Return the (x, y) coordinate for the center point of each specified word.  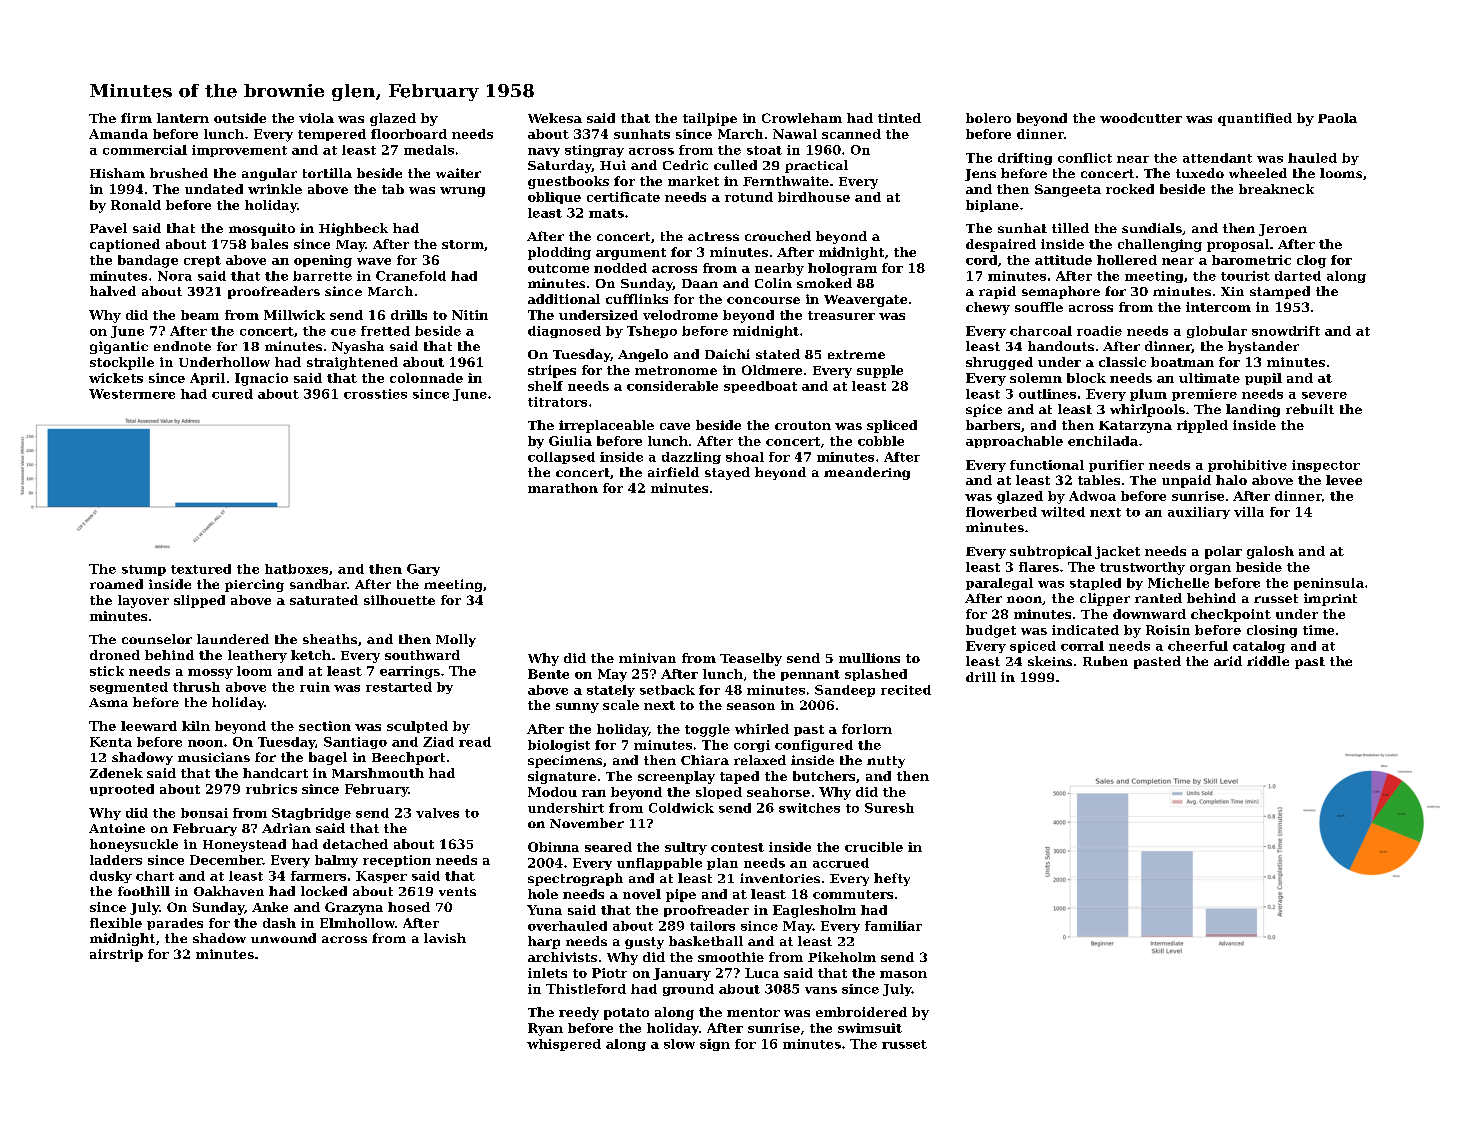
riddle (1268, 661)
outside (240, 118)
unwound (283, 938)
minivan (647, 658)
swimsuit (870, 1028)
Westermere (132, 394)
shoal (745, 457)
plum (1148, 395)
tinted (899, 118)
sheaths (330, 639)
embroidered (861, 1012)
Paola (1337, 118)
